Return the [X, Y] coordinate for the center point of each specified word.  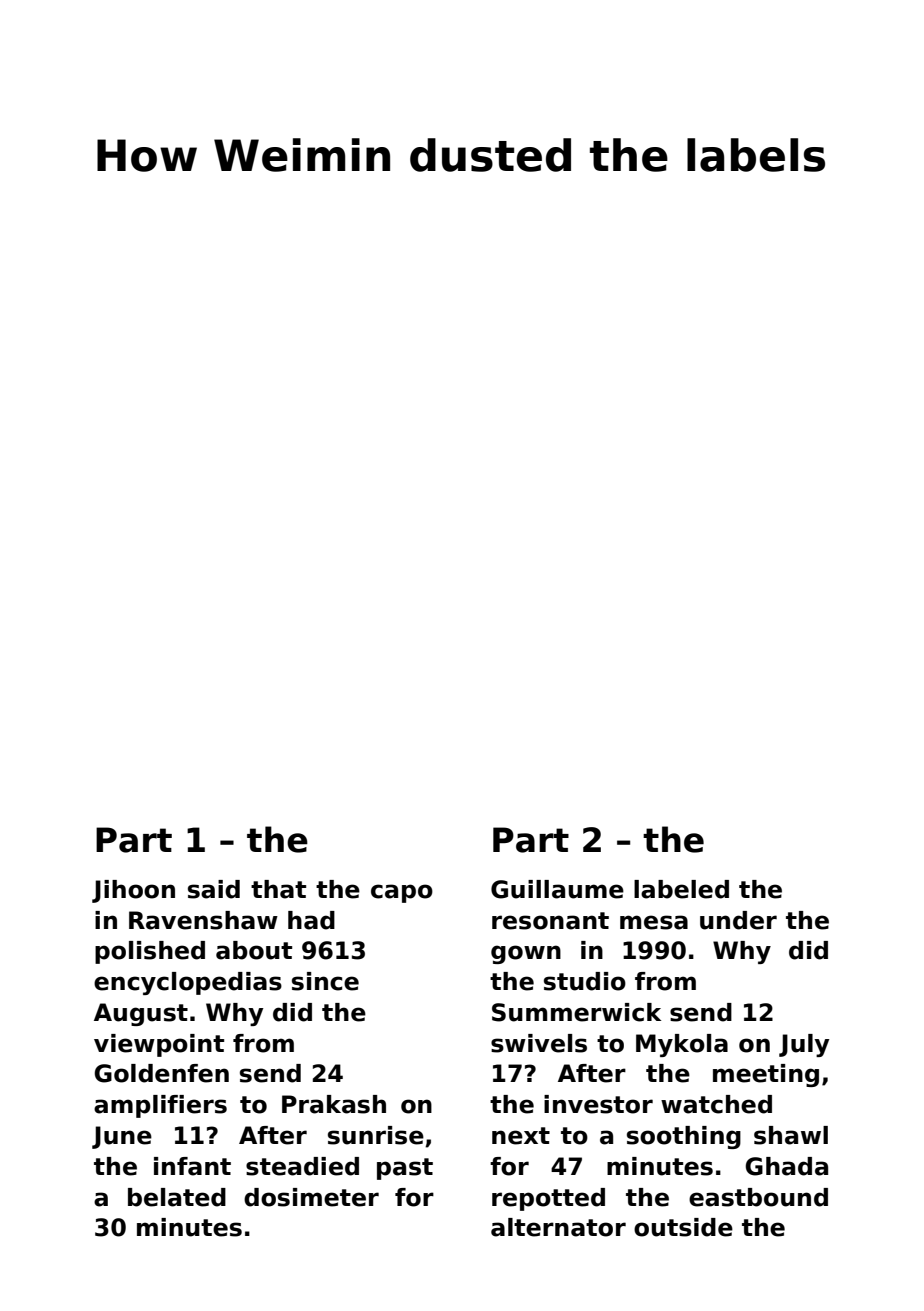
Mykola [682, 1045]
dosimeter [311, 1197]
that [278, 889]
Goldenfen [161, 1073]
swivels [539, 1043]
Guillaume [557, 889]
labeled [681, 889]
